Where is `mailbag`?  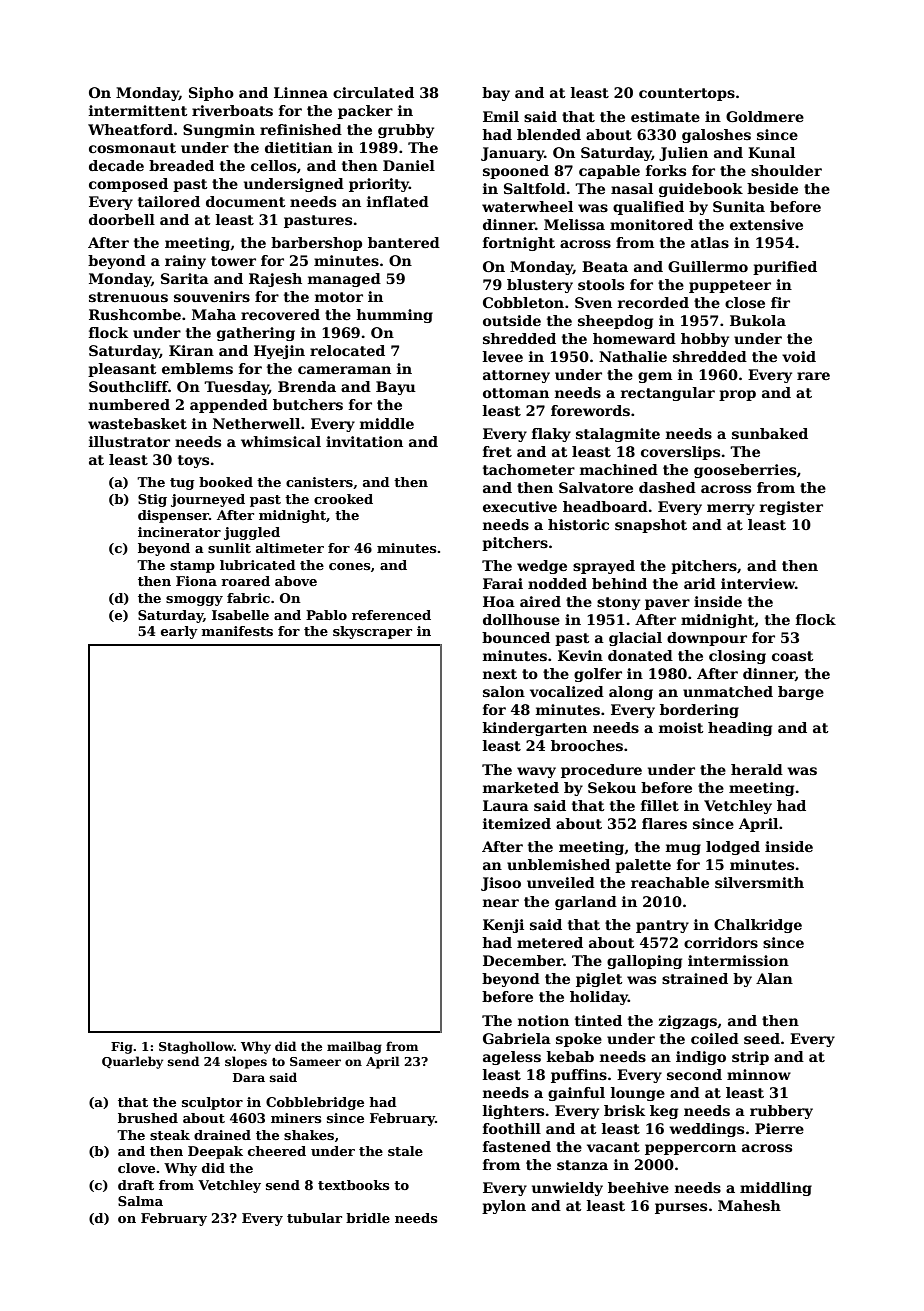 mailbag is located at coordinates (354, 1047).
